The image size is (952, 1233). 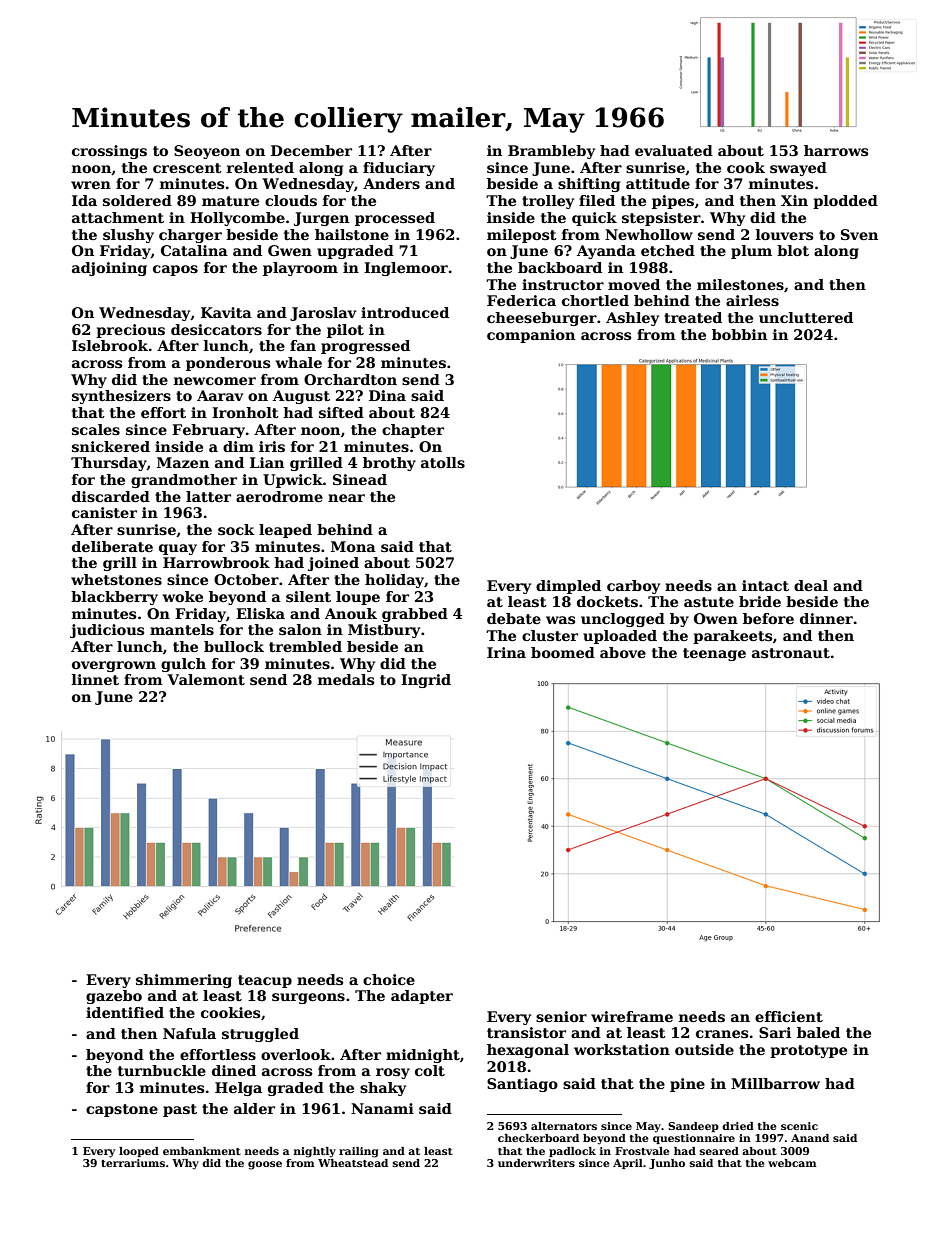 What do you see at coordinates (632, 319) in the document?
I see `Ashley` at bounding box center [632, 319].
